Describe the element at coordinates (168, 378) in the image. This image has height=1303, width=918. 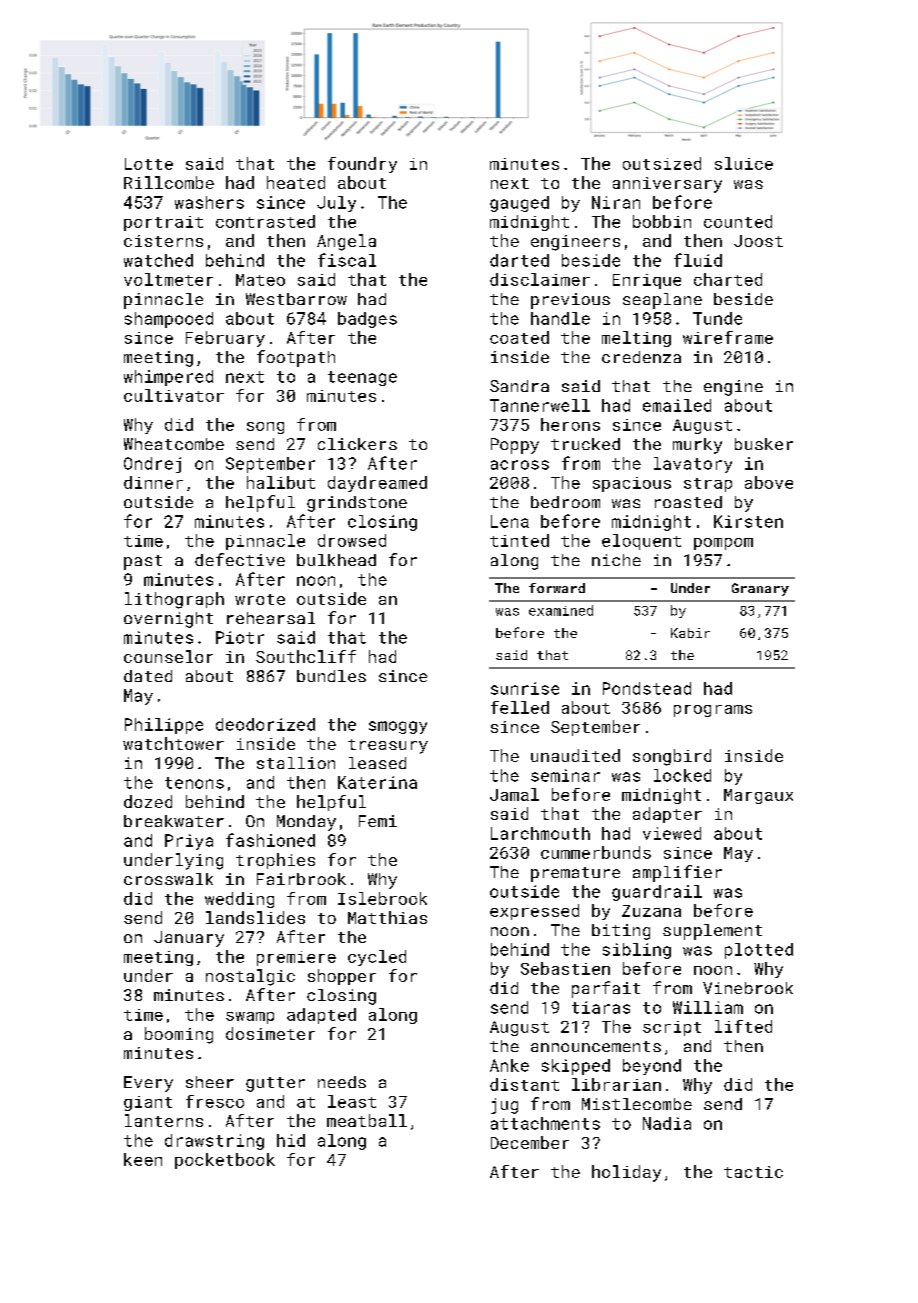
I see `whimpered` at that location.
